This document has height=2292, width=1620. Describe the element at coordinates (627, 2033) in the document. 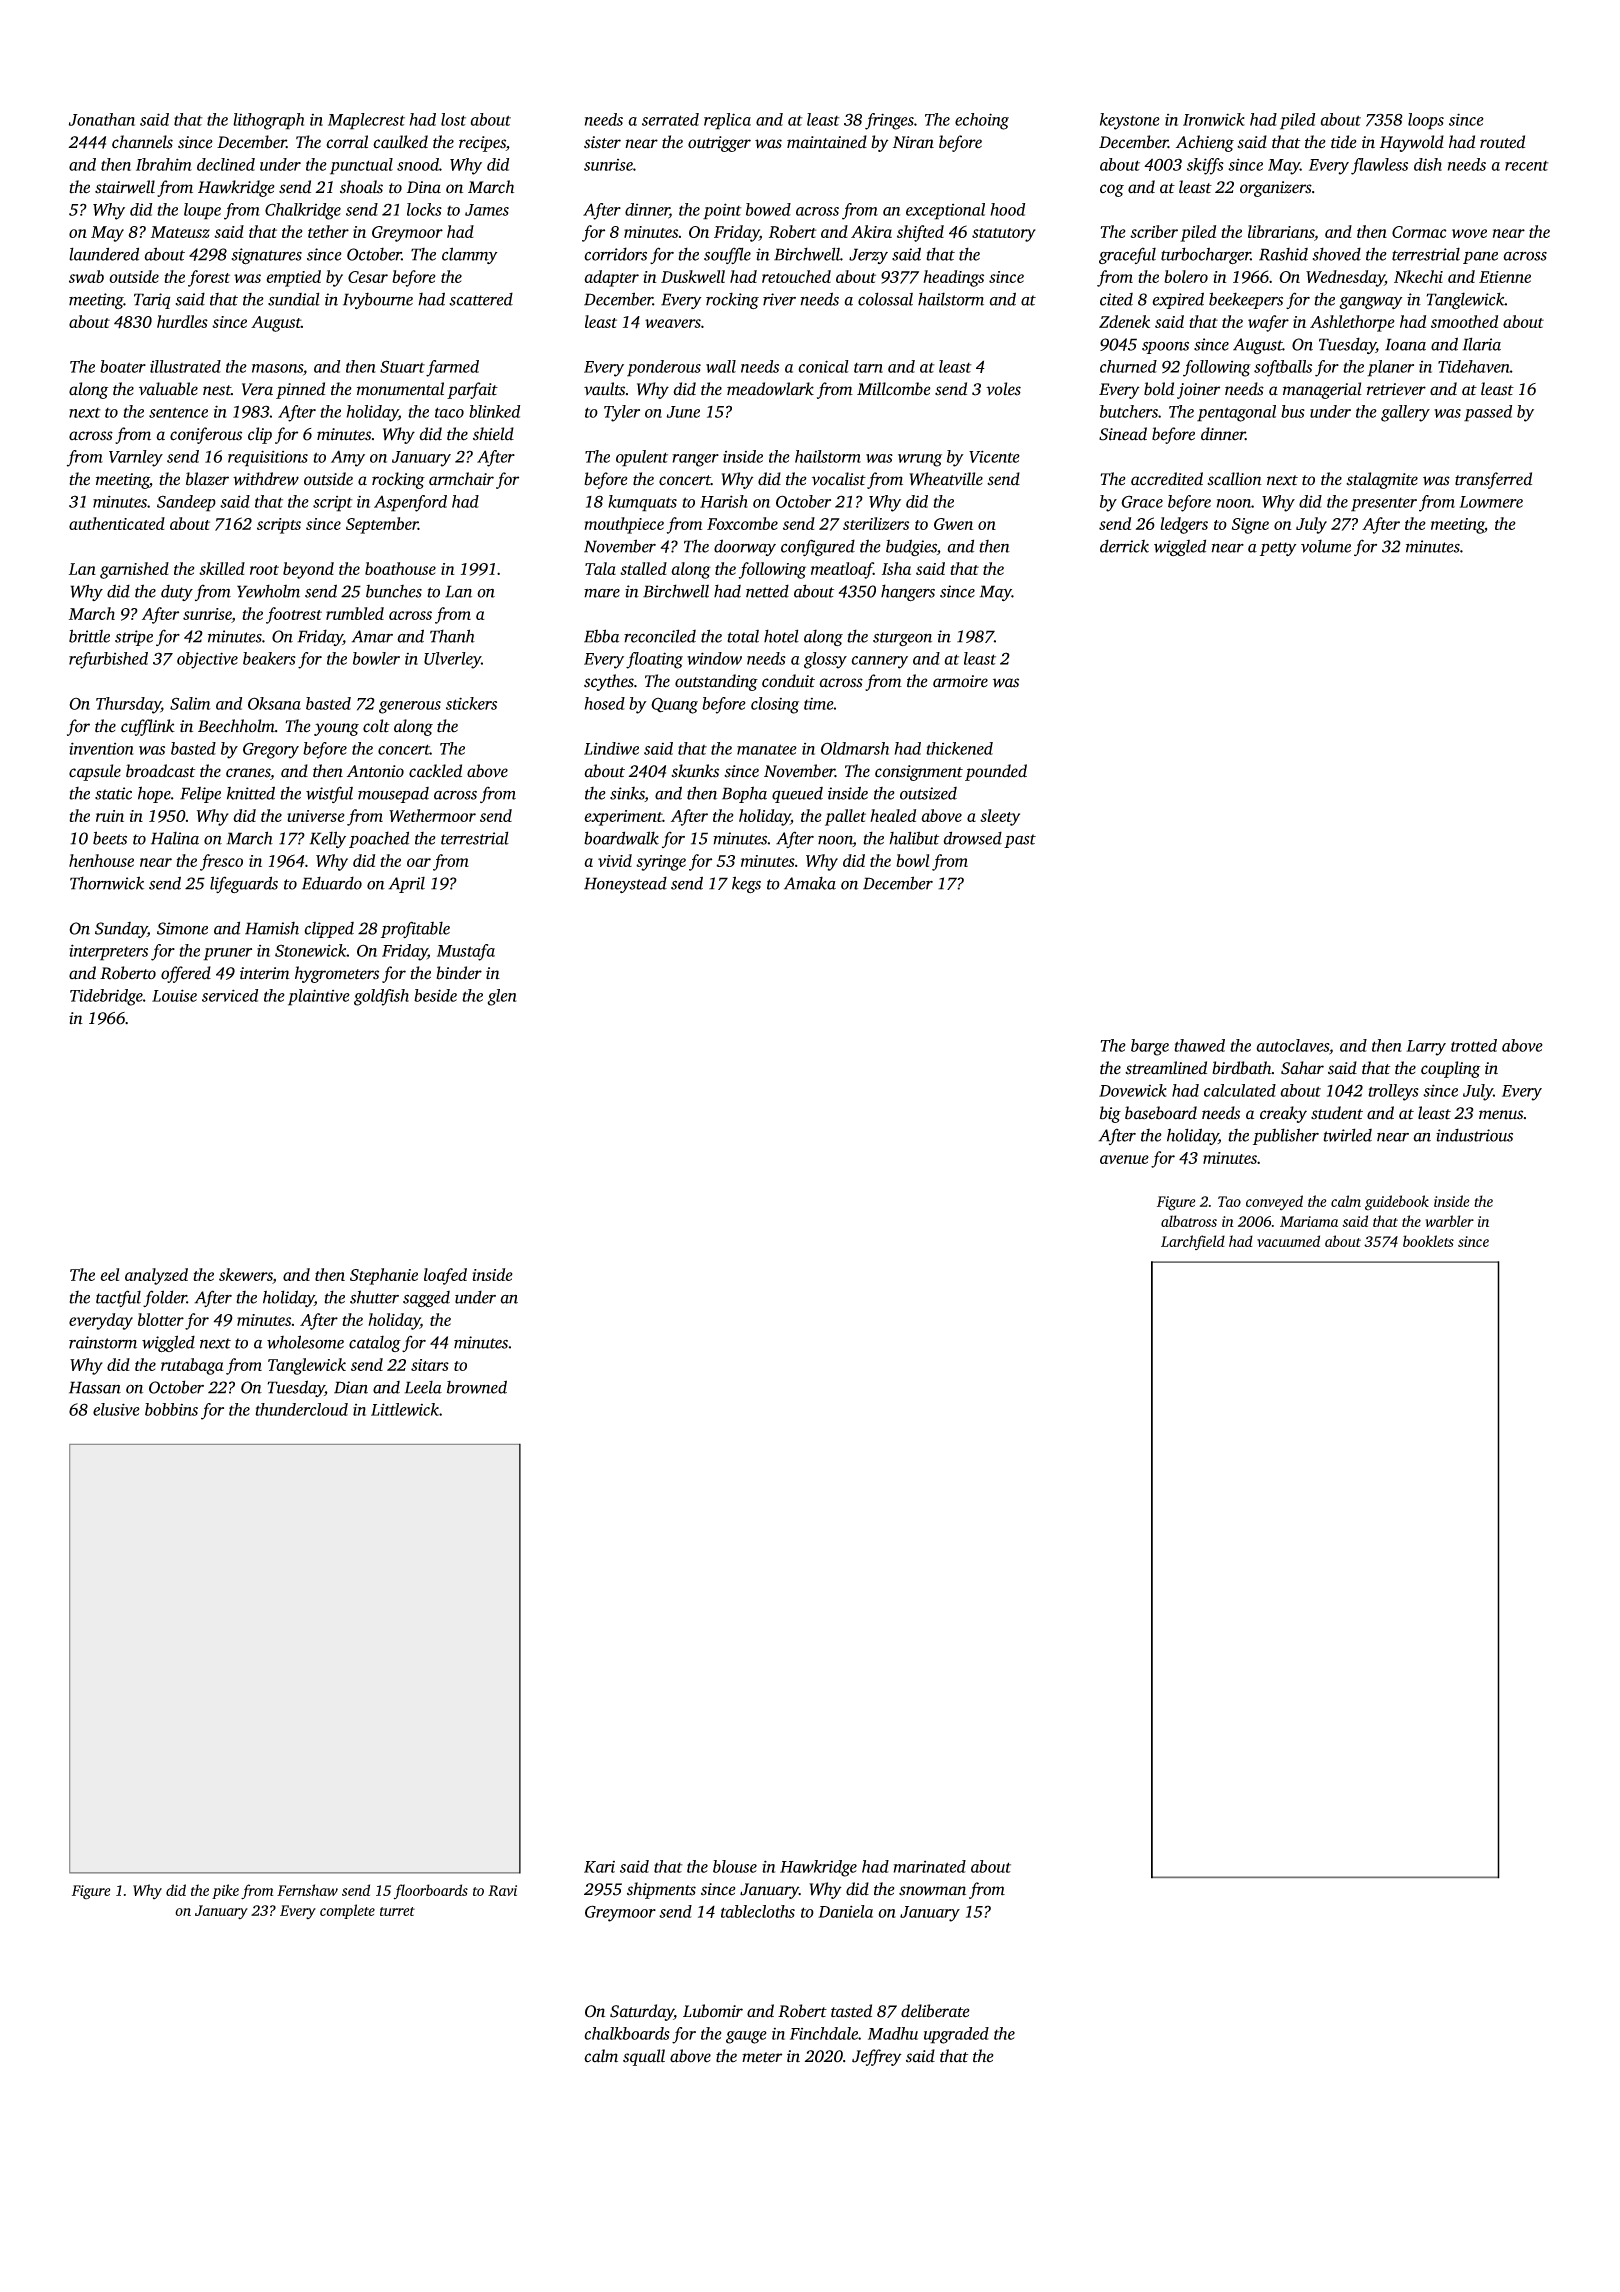

I see `chalkboards` at that location.
